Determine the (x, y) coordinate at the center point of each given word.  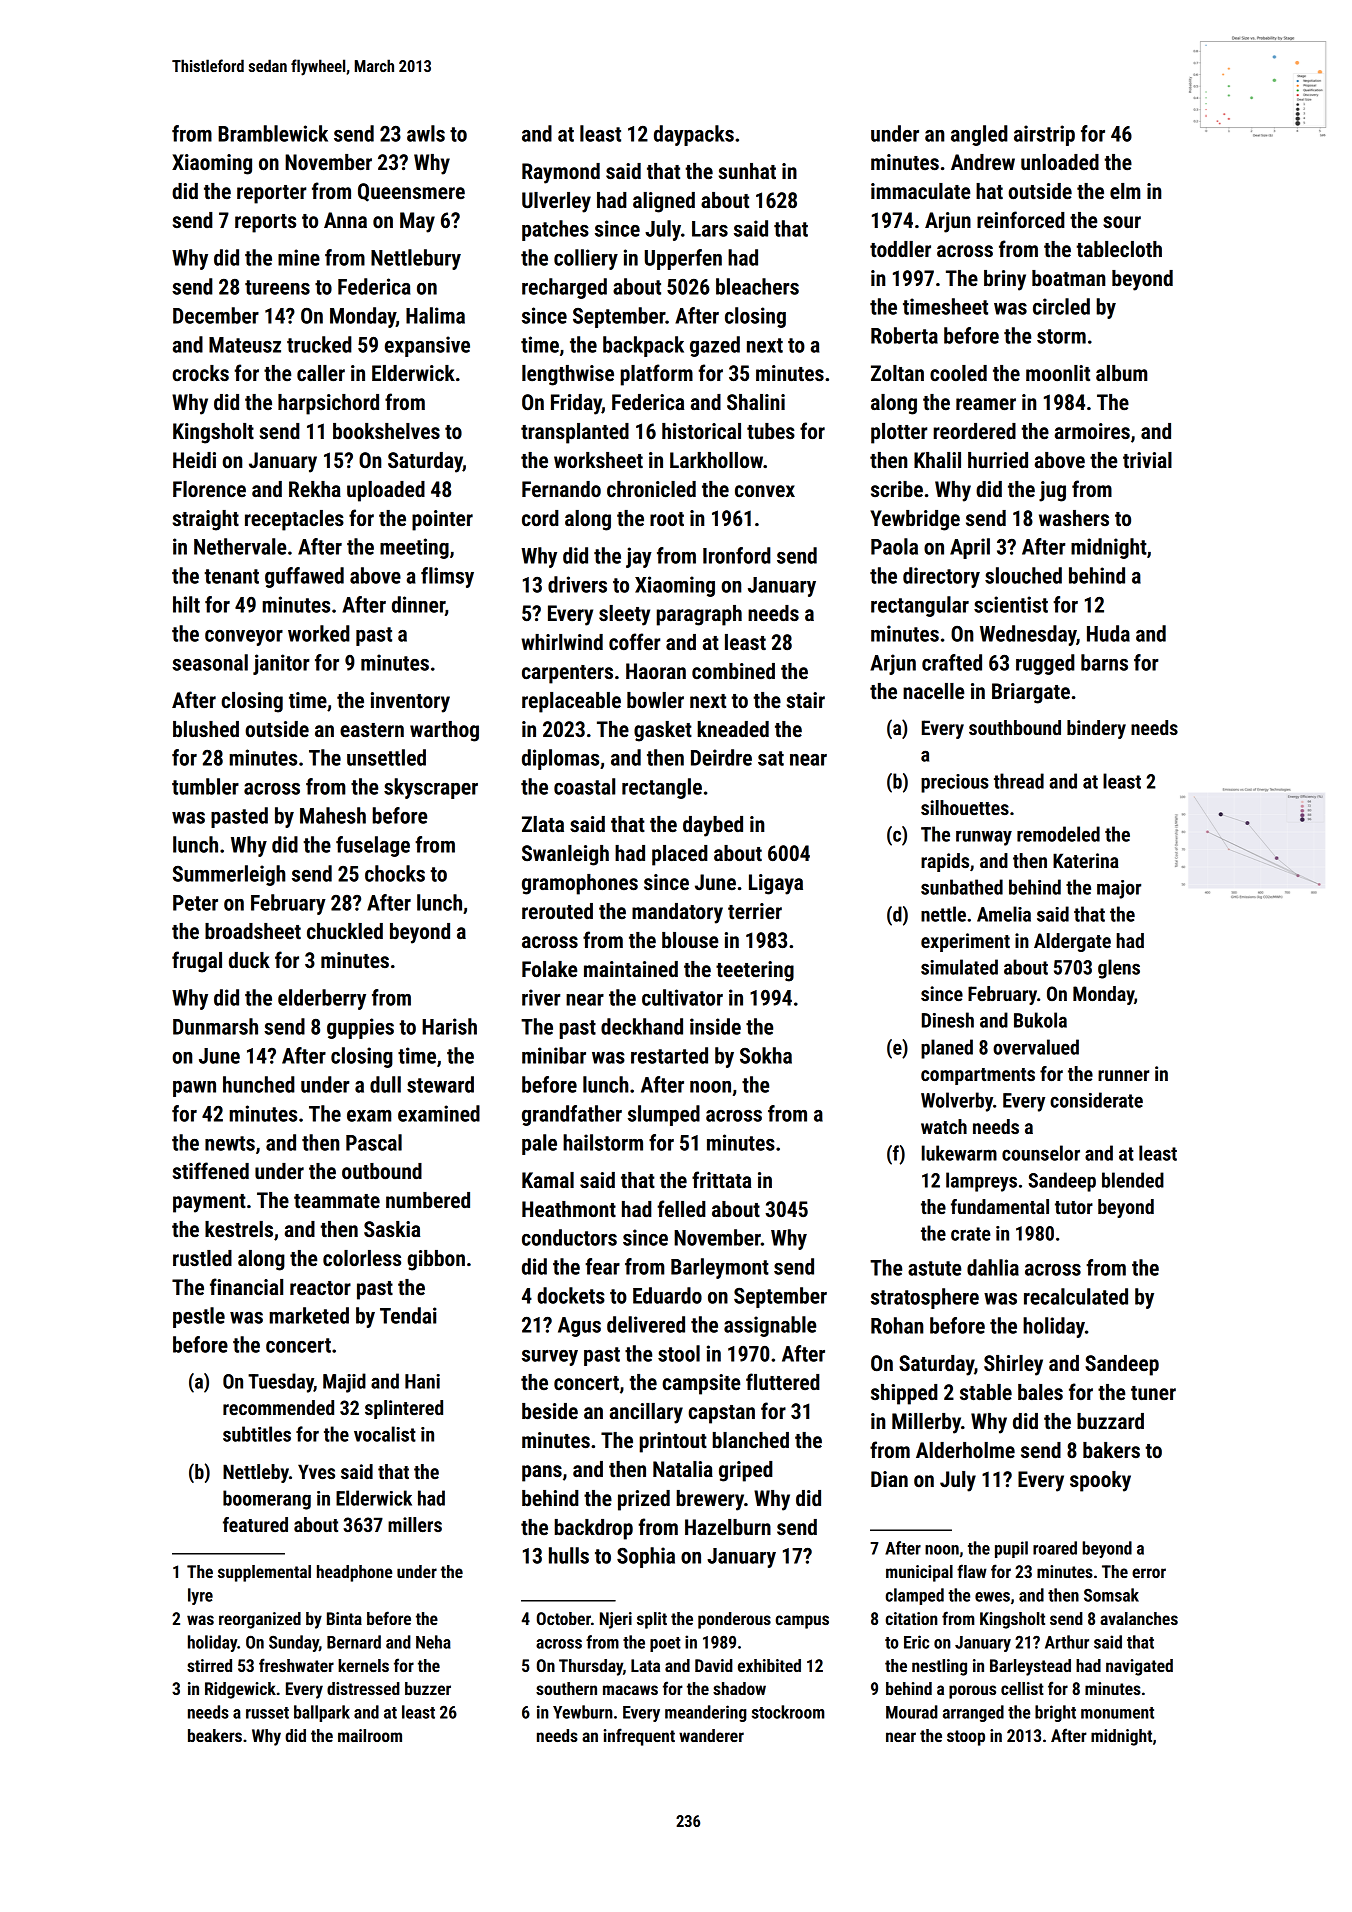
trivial (1147, 460)
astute (934, 1268)
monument (1117, 1713)
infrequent (639, 1737)
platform (657, 375)
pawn (194, 1089)
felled (681, 1208)
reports (265, 223)
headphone (354, 1573)
